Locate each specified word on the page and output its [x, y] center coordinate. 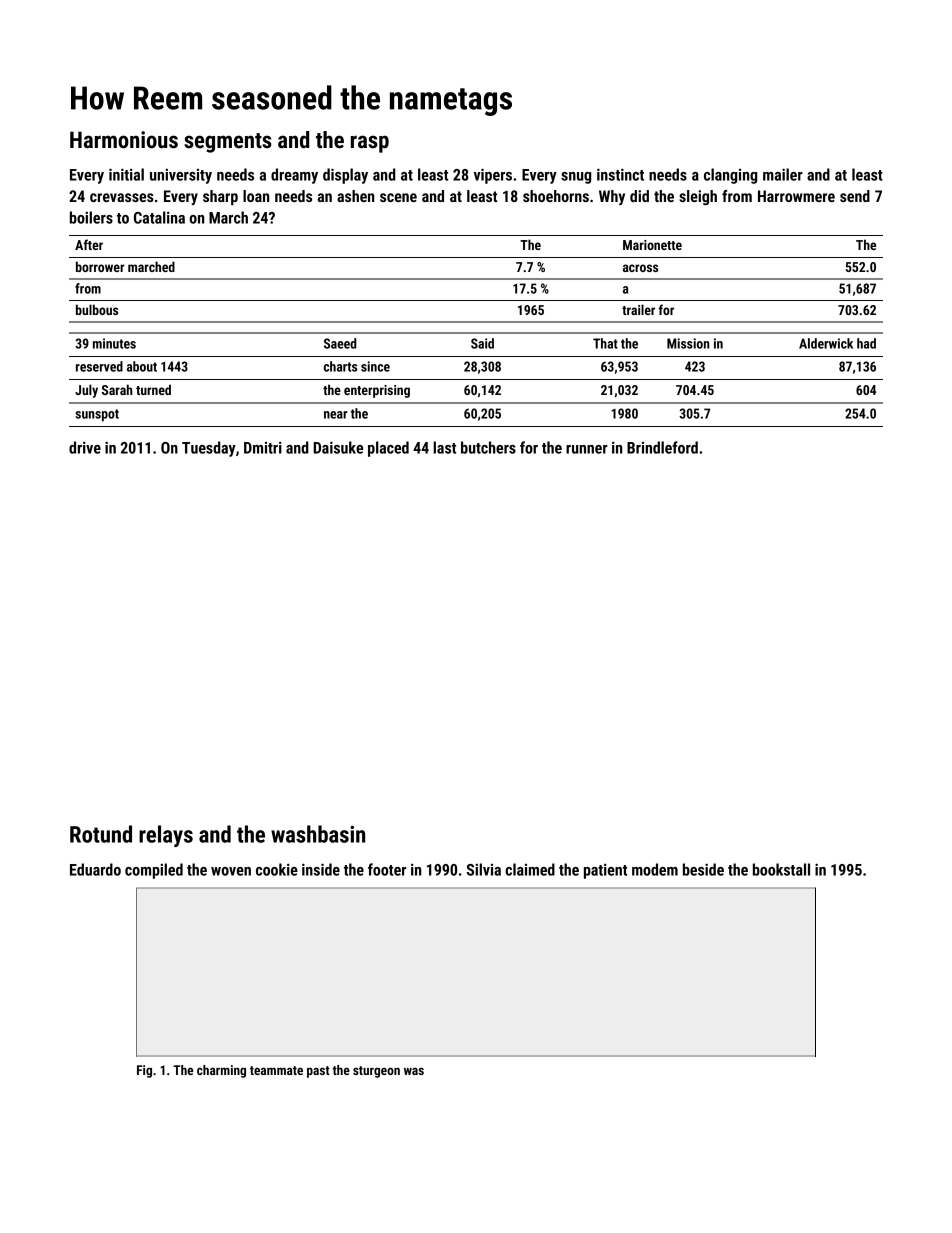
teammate [276, 1070]
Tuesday [209, 449]
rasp [370, 144]
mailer [783, 174]
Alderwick [826, 343]
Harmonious [124, 140]
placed [388, 449]
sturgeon [376, 1072]
